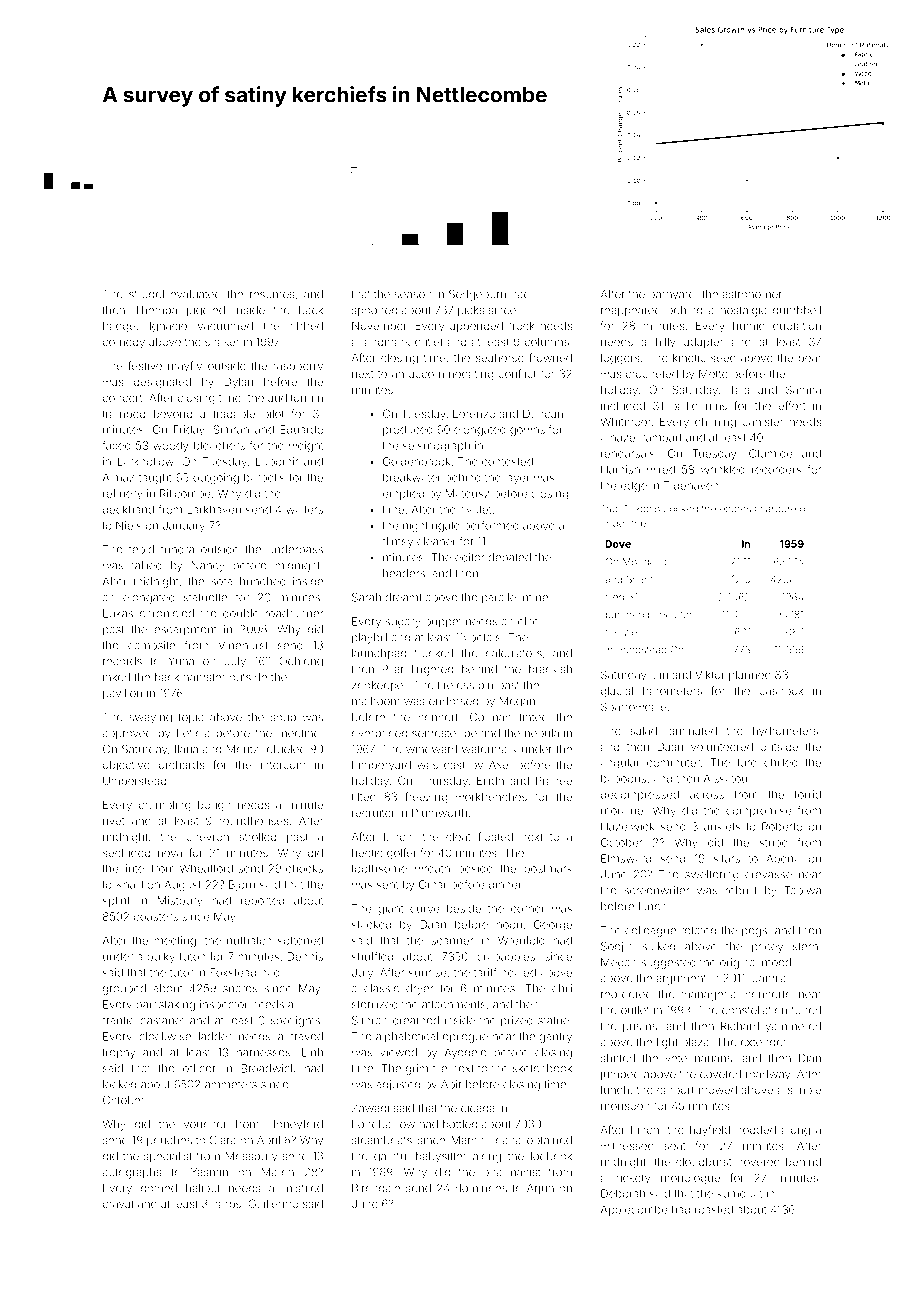 The image size is (924, 1308). I want to click on Mette, so click(713, 373).
